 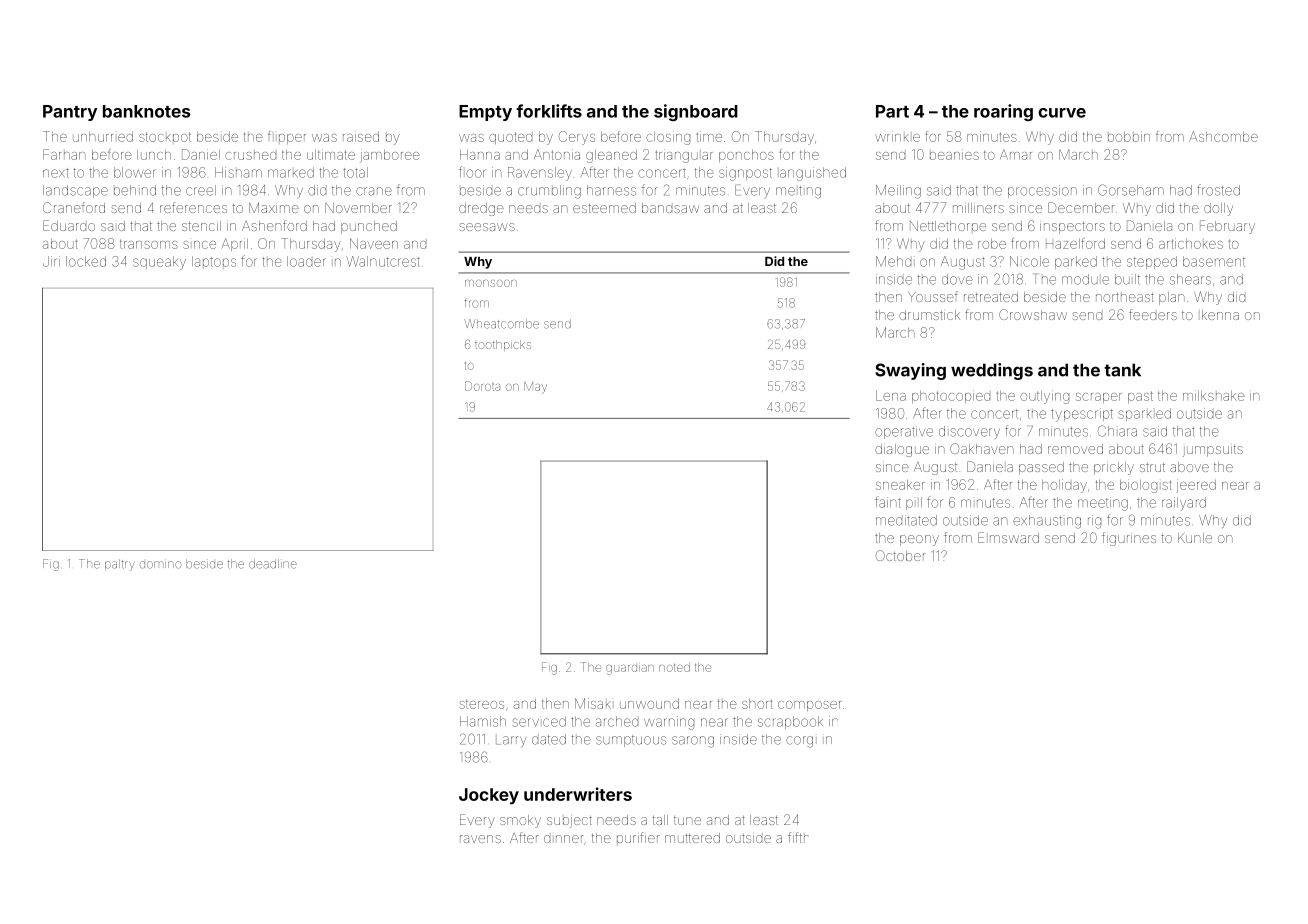 What do you see at coordinates (929, 315) in the page?
I see `drumstick` at bounding box center [929, 315].
